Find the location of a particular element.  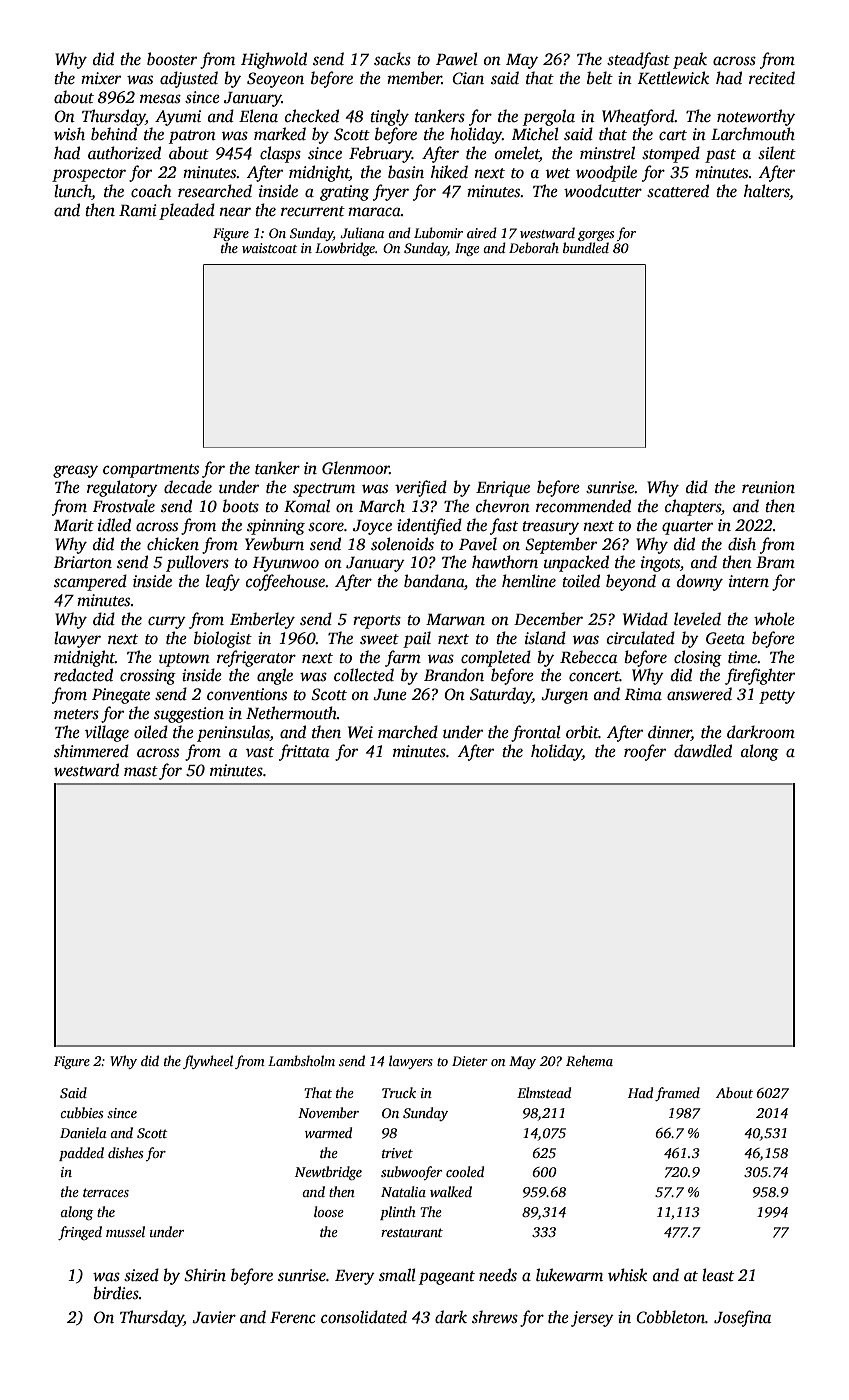

least is located at coordinates (718, 1275).
